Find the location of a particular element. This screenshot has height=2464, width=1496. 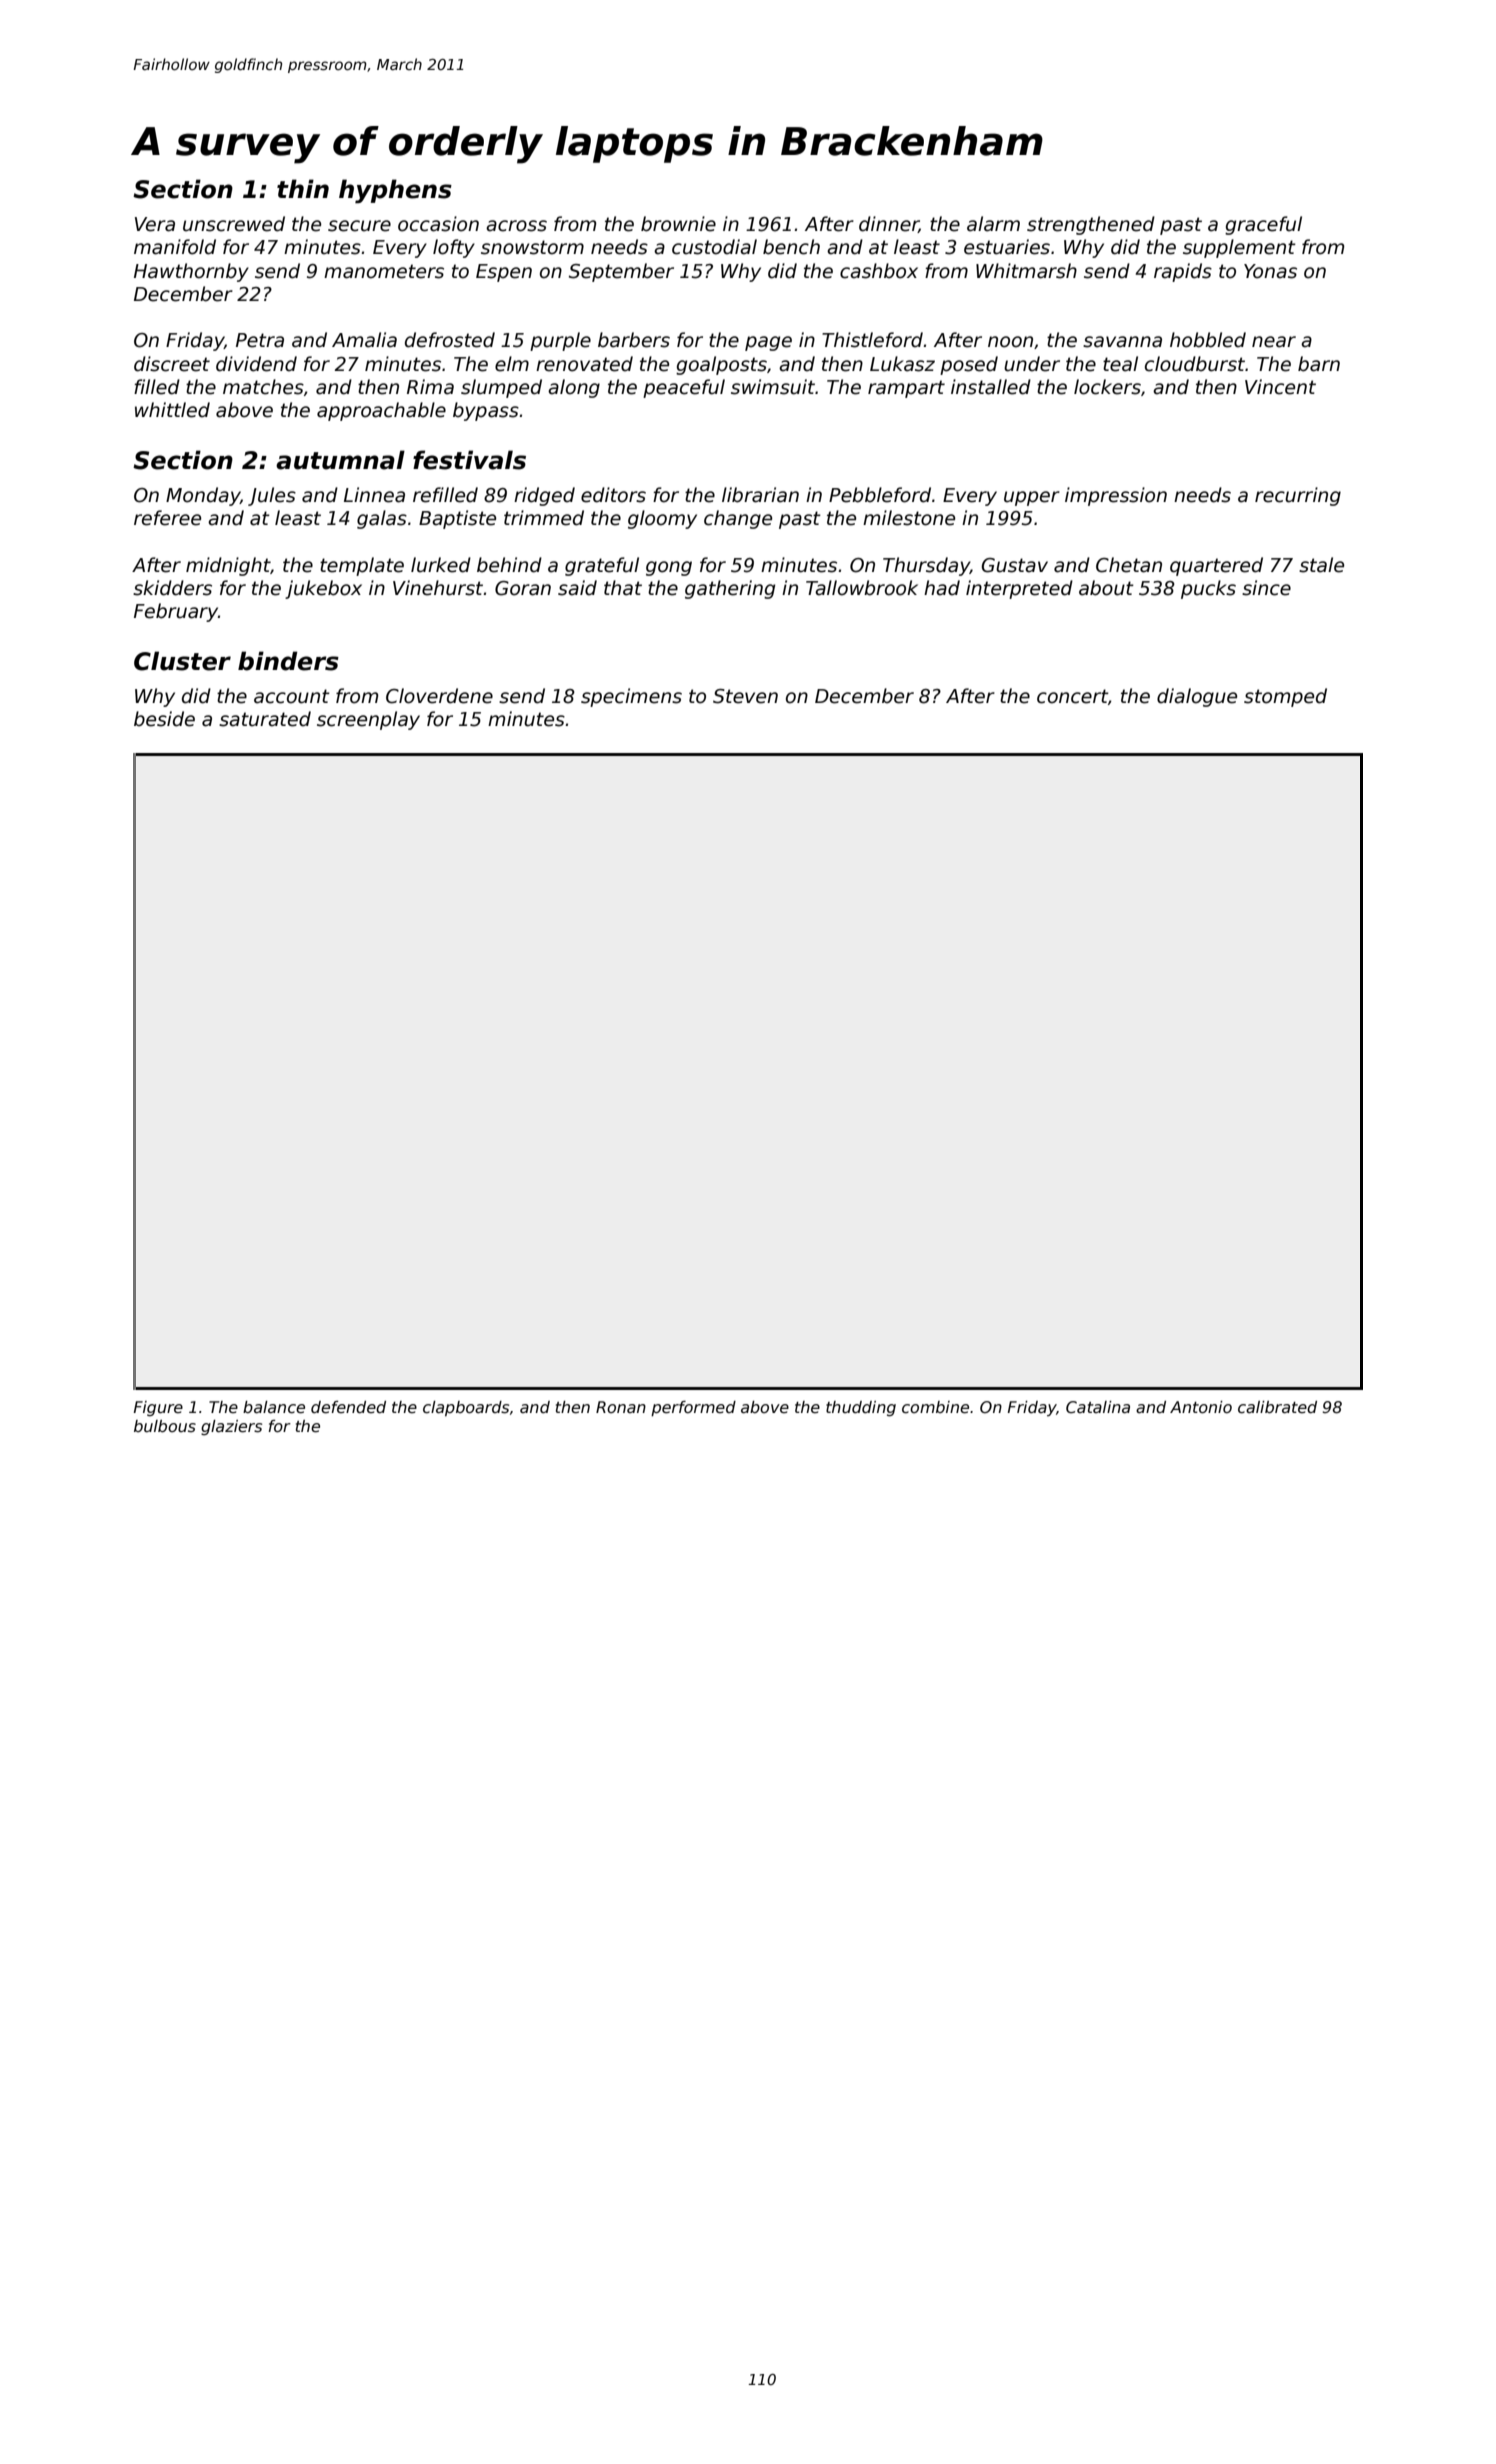

Yonas is located at coordinates (1270, 271).
